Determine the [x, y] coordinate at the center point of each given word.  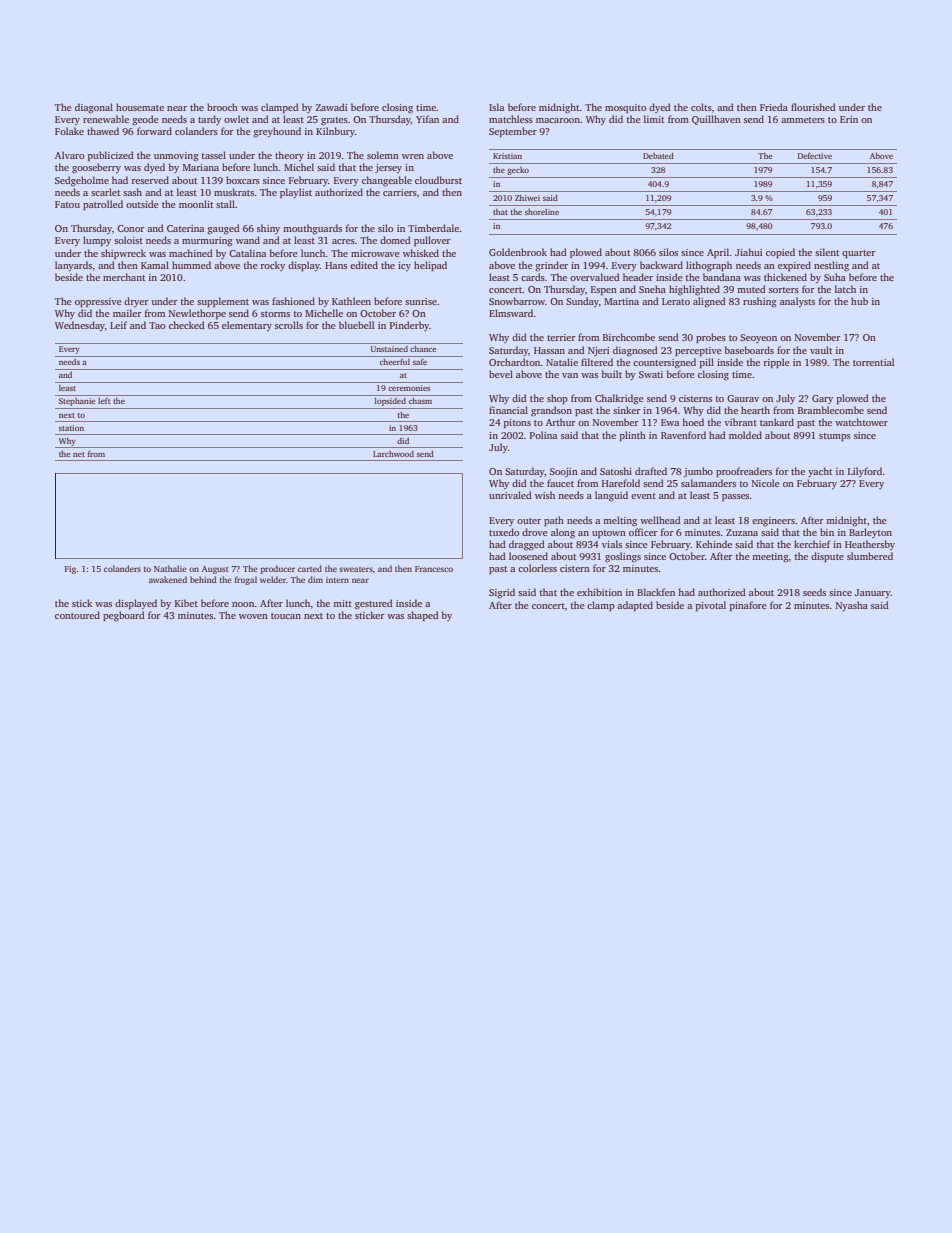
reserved [150, 180]
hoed [693, 422]
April [718, 253]
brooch [222, 107]
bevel [501, 374]
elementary [247, 326]
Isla [496, 107]
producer [277, 569]
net [79, 454]
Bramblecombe [831, 410]
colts [701, 107]
